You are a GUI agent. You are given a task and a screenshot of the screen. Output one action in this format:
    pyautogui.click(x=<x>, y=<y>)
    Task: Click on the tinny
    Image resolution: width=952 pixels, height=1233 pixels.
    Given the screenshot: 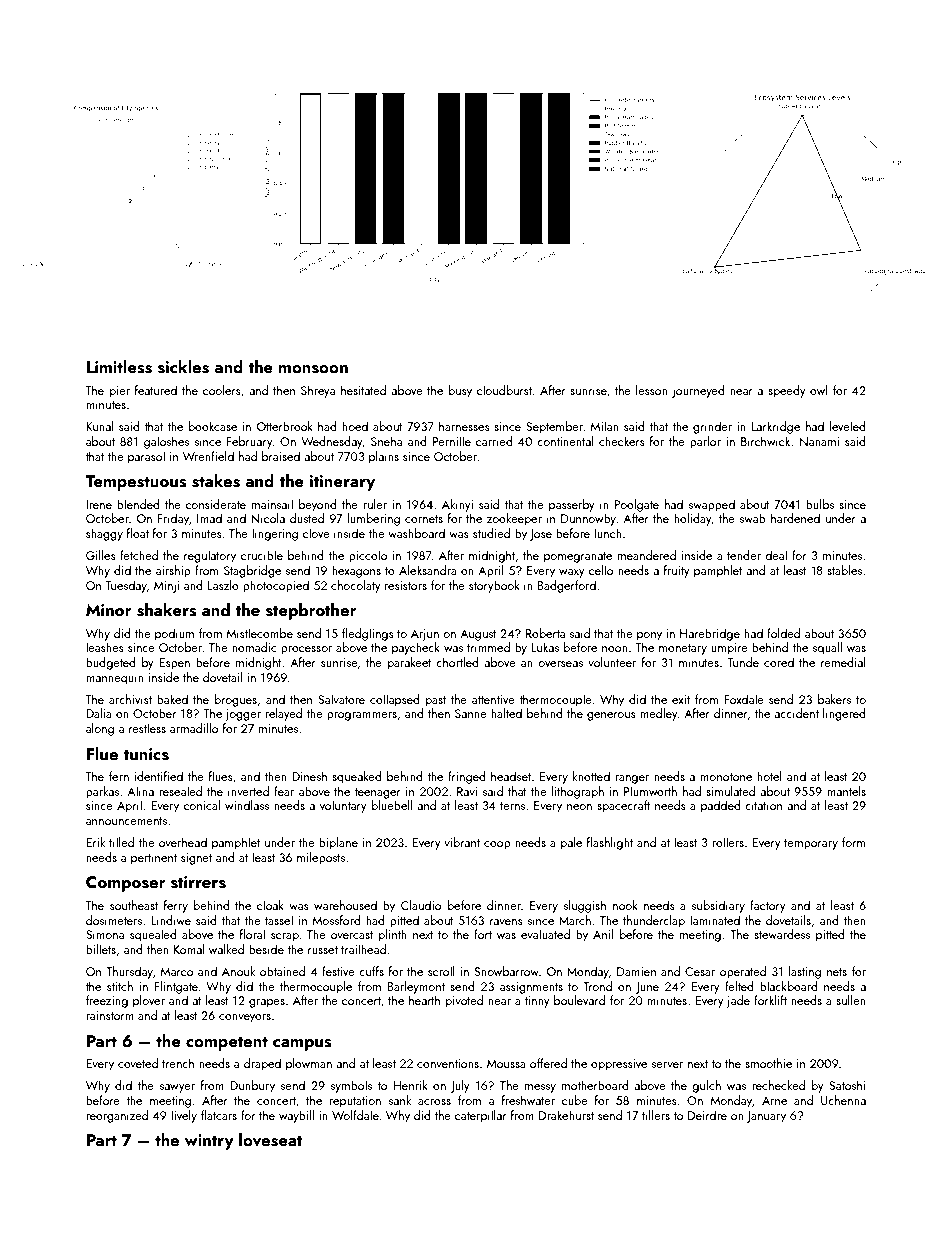 What is the action you would take?
    pyautogui.click(x=537, y=1002)
